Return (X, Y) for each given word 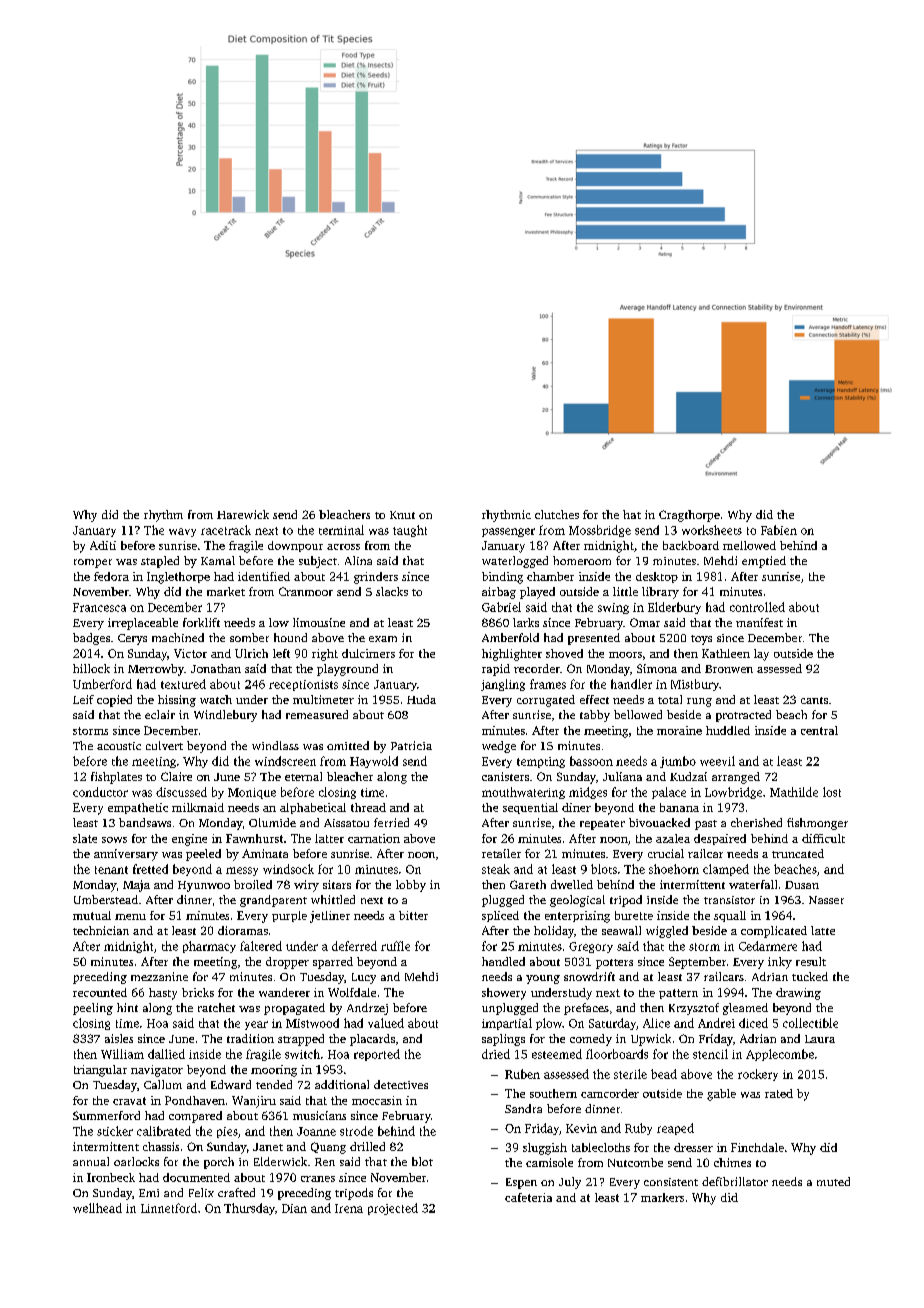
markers (662, 1197)
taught (410, 531)
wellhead (97, 1208)
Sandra (523, 1108)
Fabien (779, 530)
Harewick (243, 514)
